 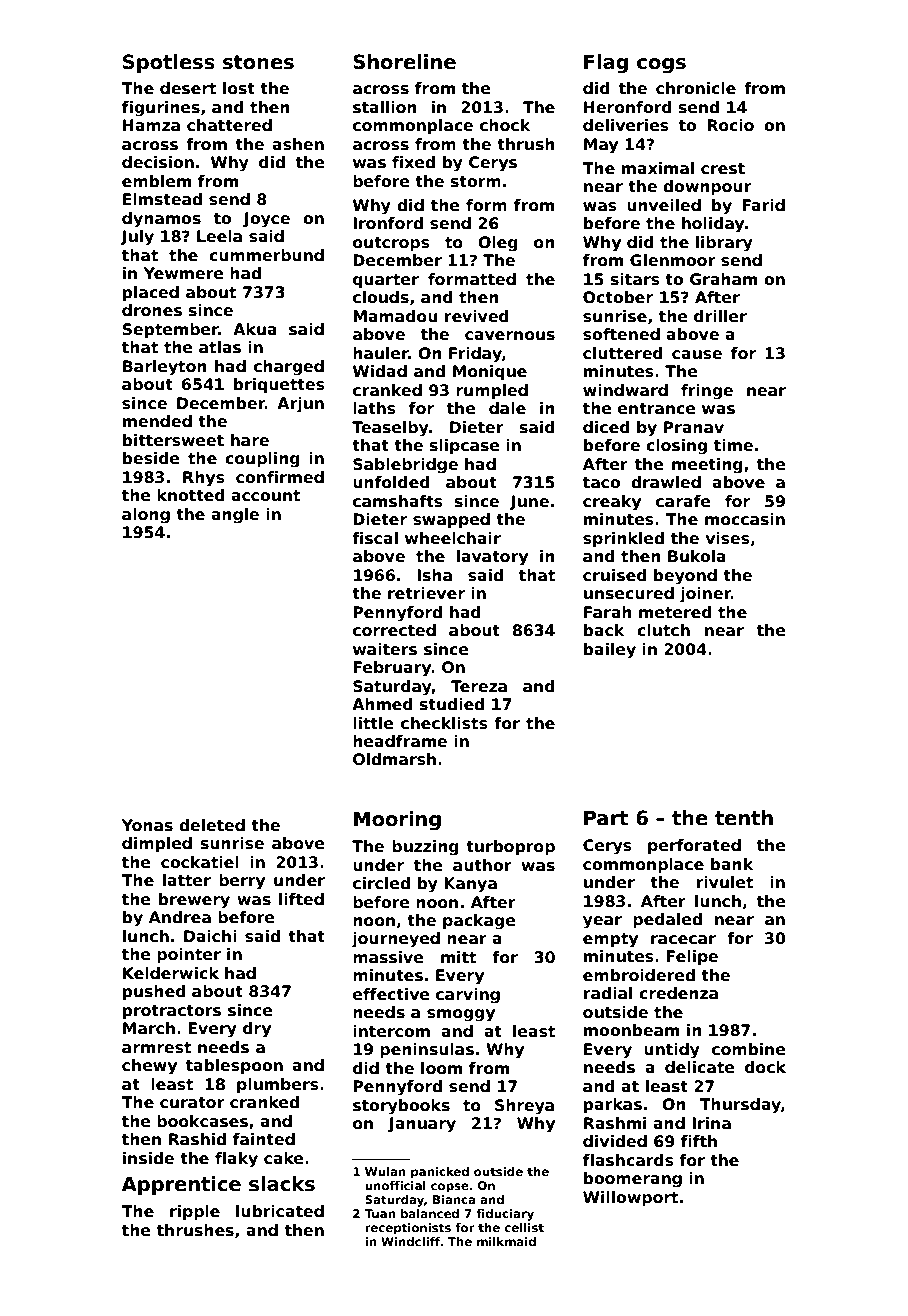 I want to click on inside, so click(x=148, y=1158).
